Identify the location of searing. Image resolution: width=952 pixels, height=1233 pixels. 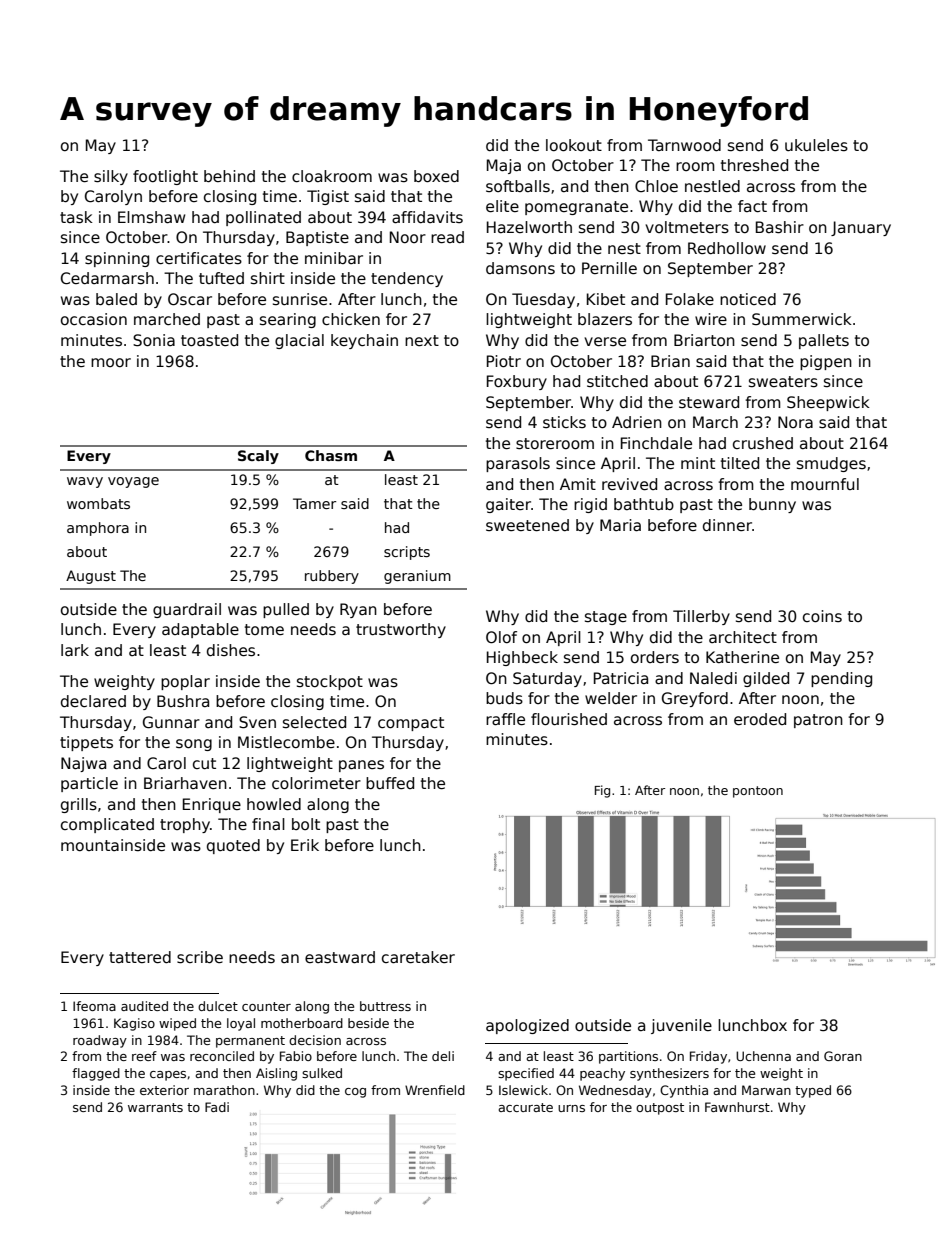
(288, 320).
